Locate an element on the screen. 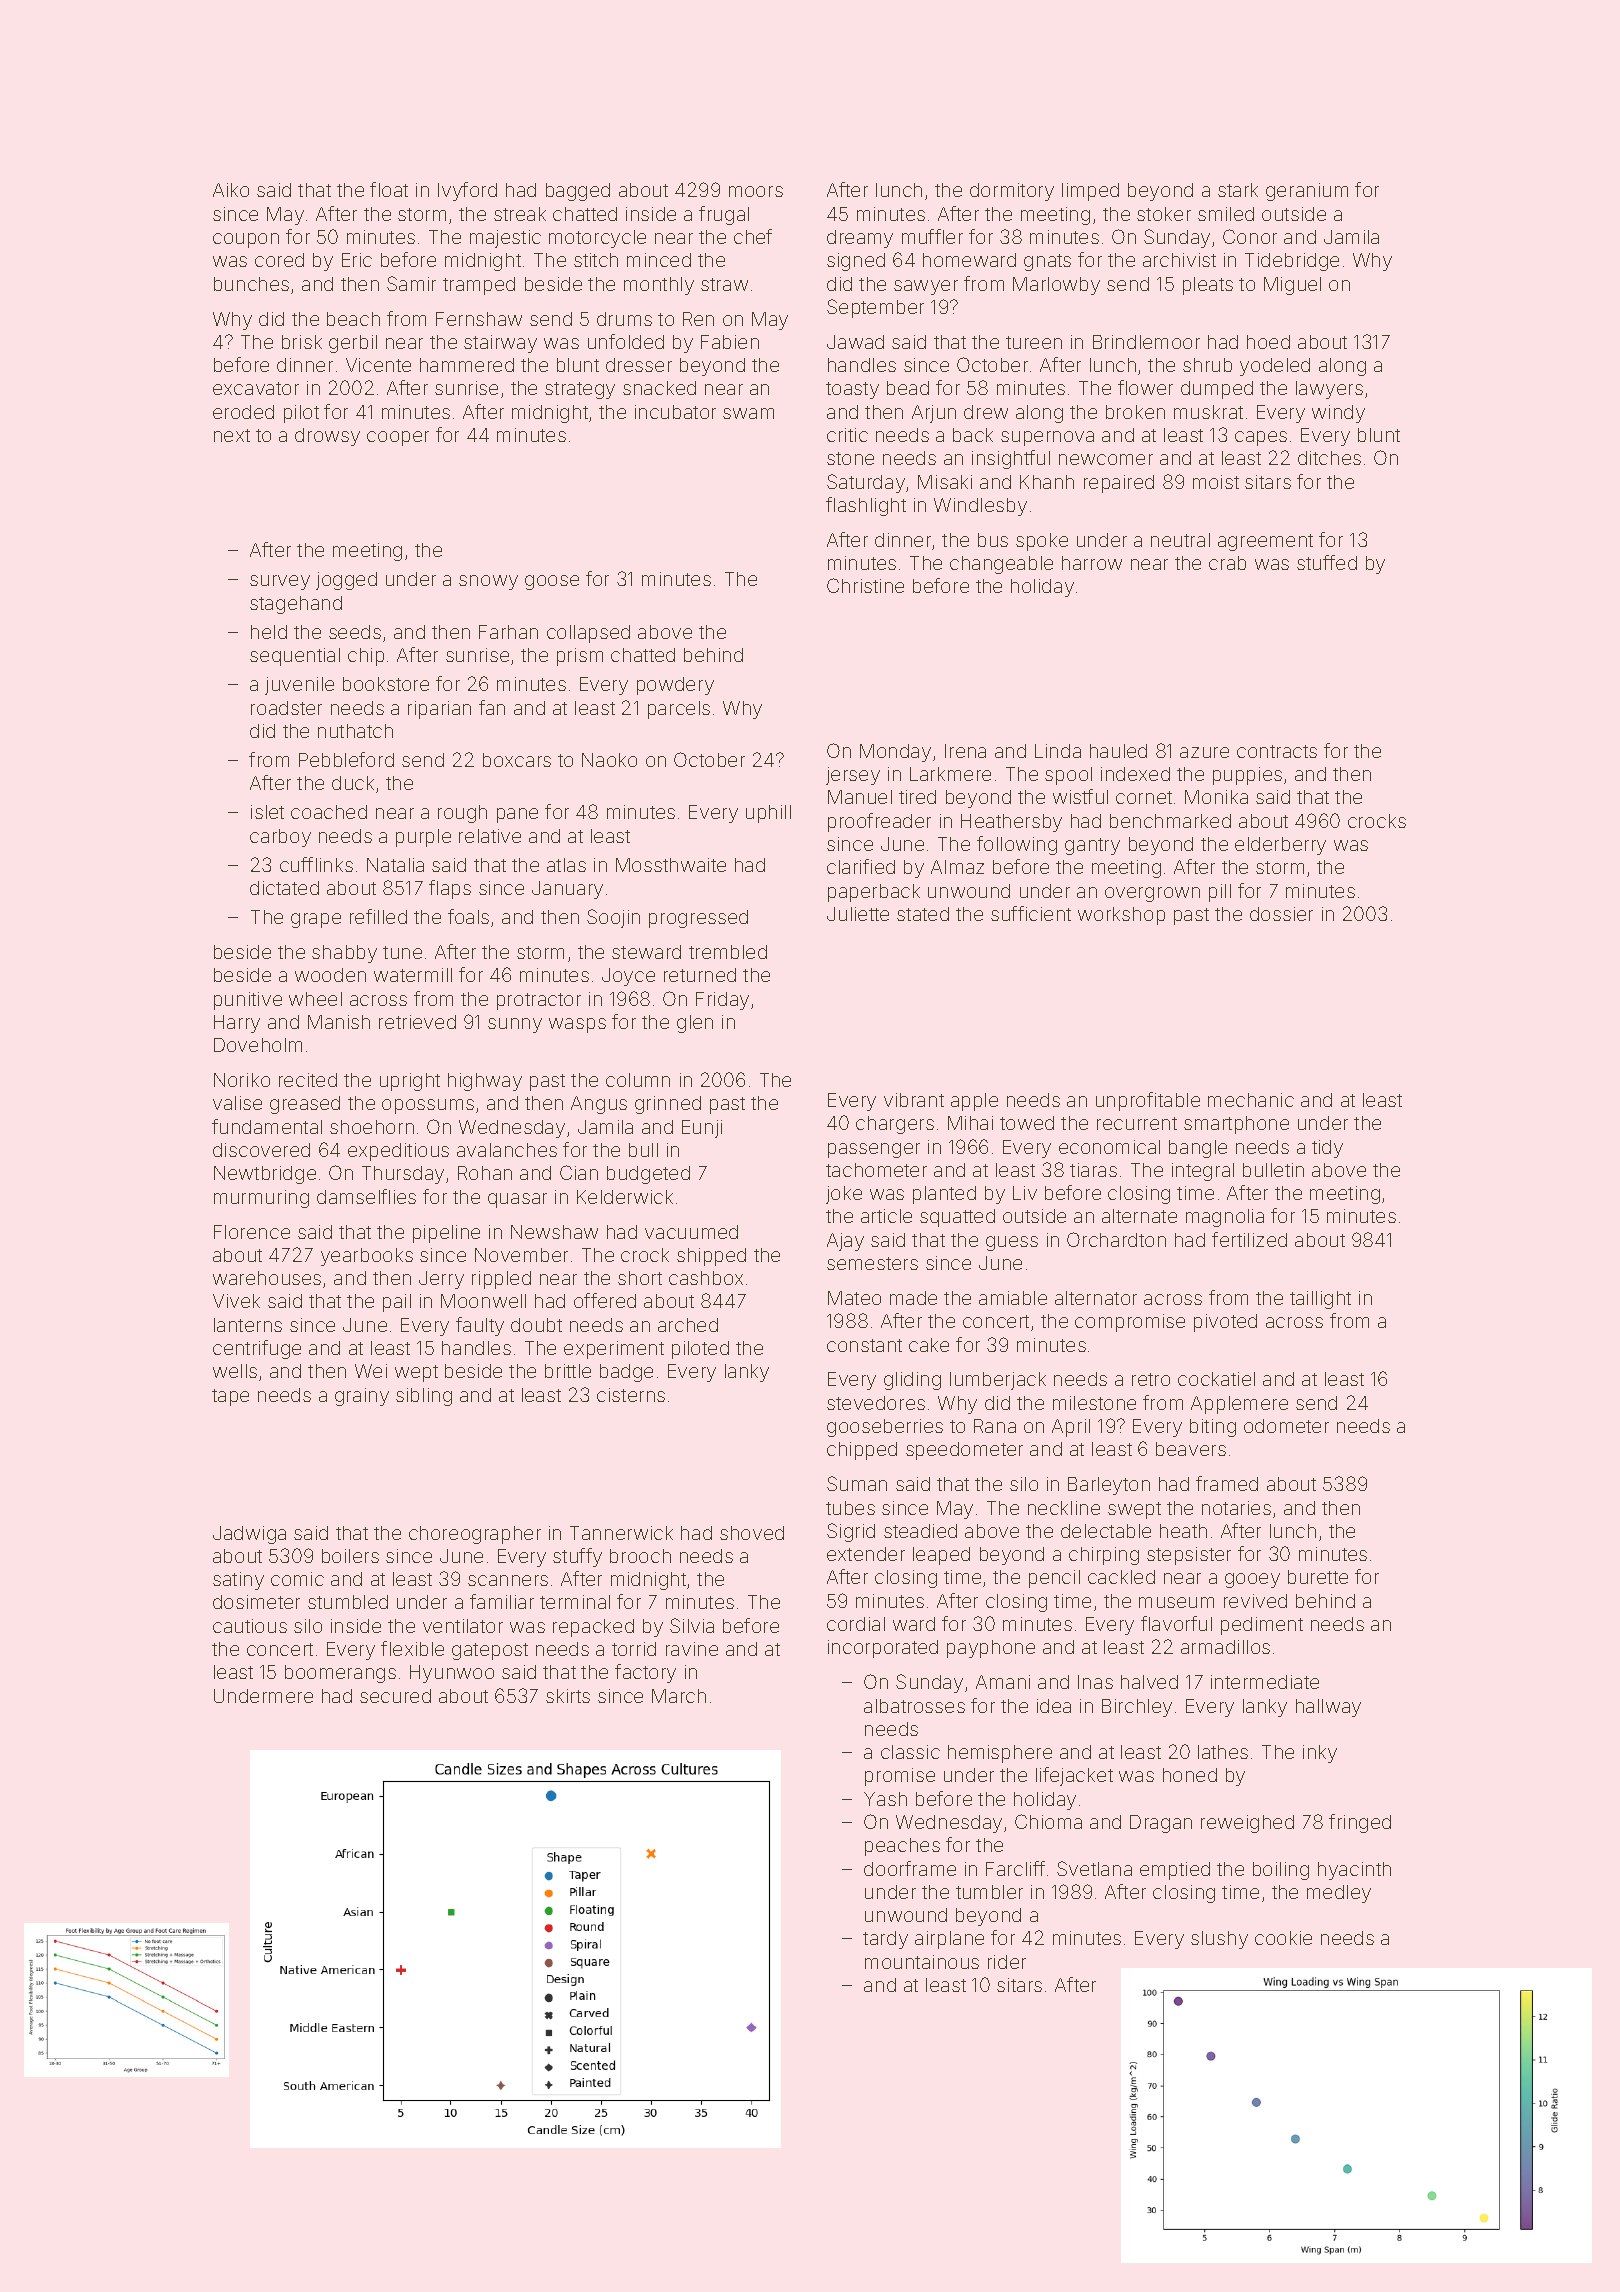 This screenshot has width=1620, height=2292. squatted is located at coordinates (957, 1218).
